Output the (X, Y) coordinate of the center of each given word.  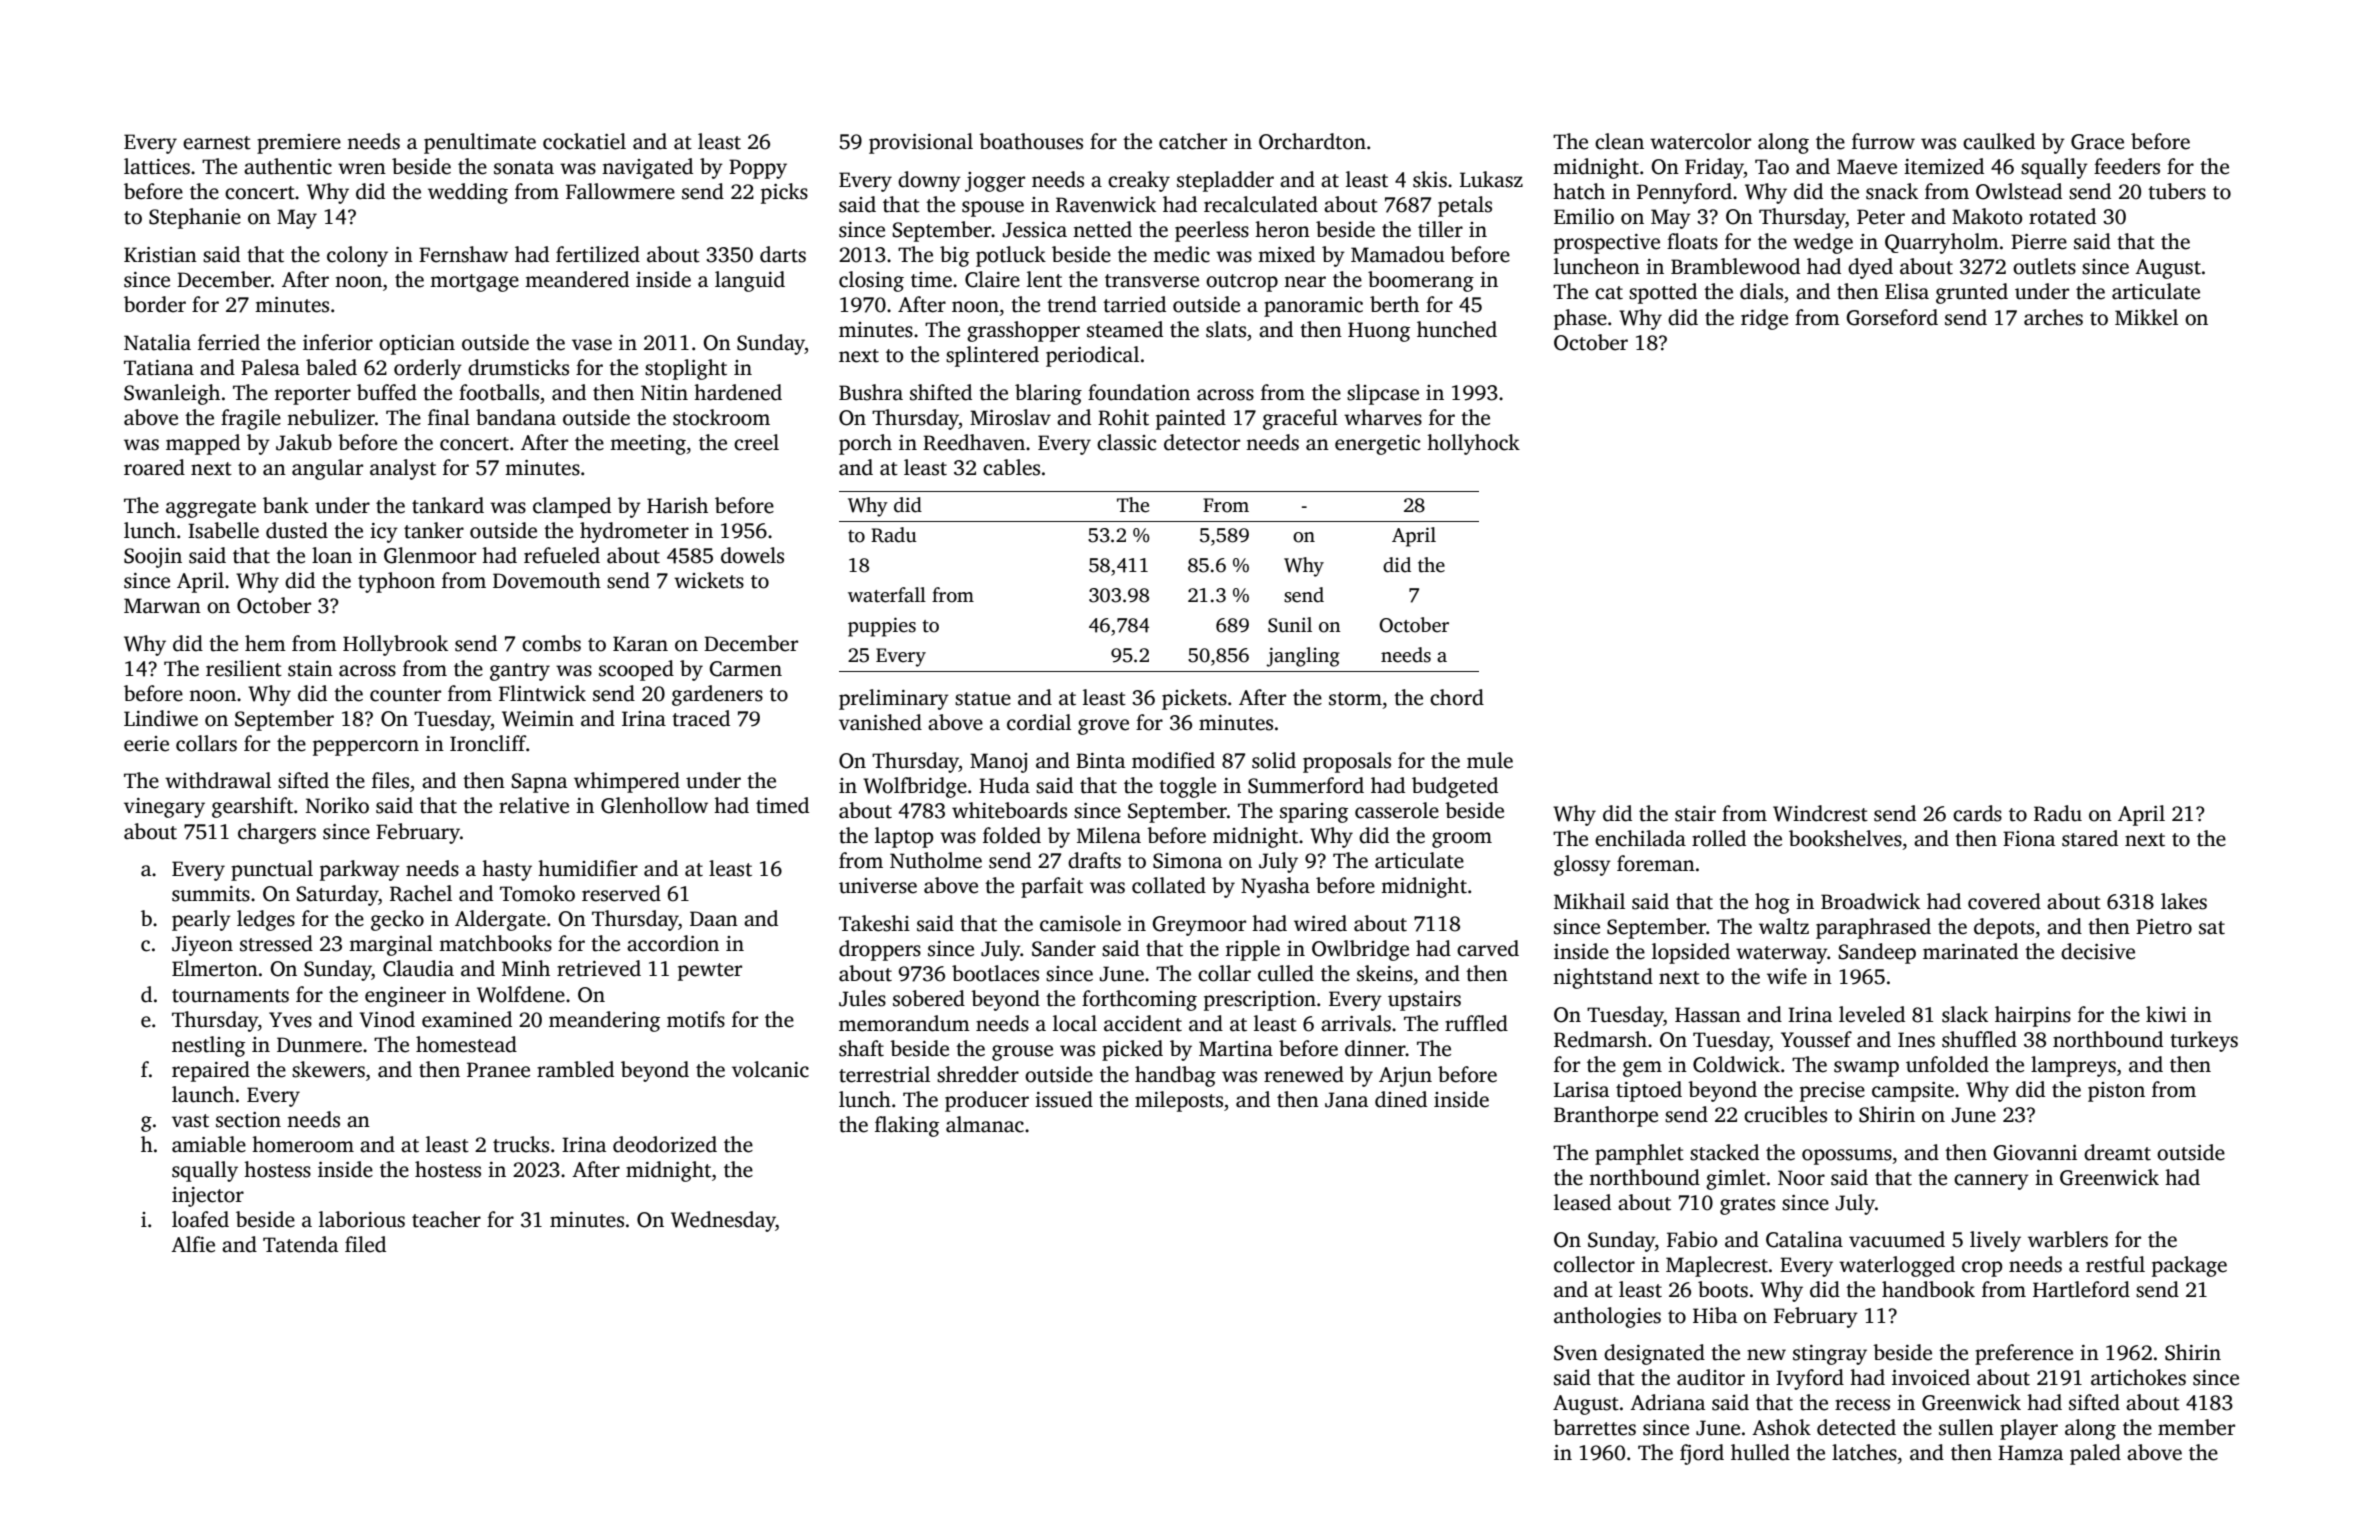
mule (1490, 760)
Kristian (160, 255)
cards (1977, 813)
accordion (673, 943)
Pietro (2164, 927)
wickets (709, 580)
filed (365, 1244)
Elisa (1907, 291)
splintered (992, 356)
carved (1488, 948)
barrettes (1594, 1427)
